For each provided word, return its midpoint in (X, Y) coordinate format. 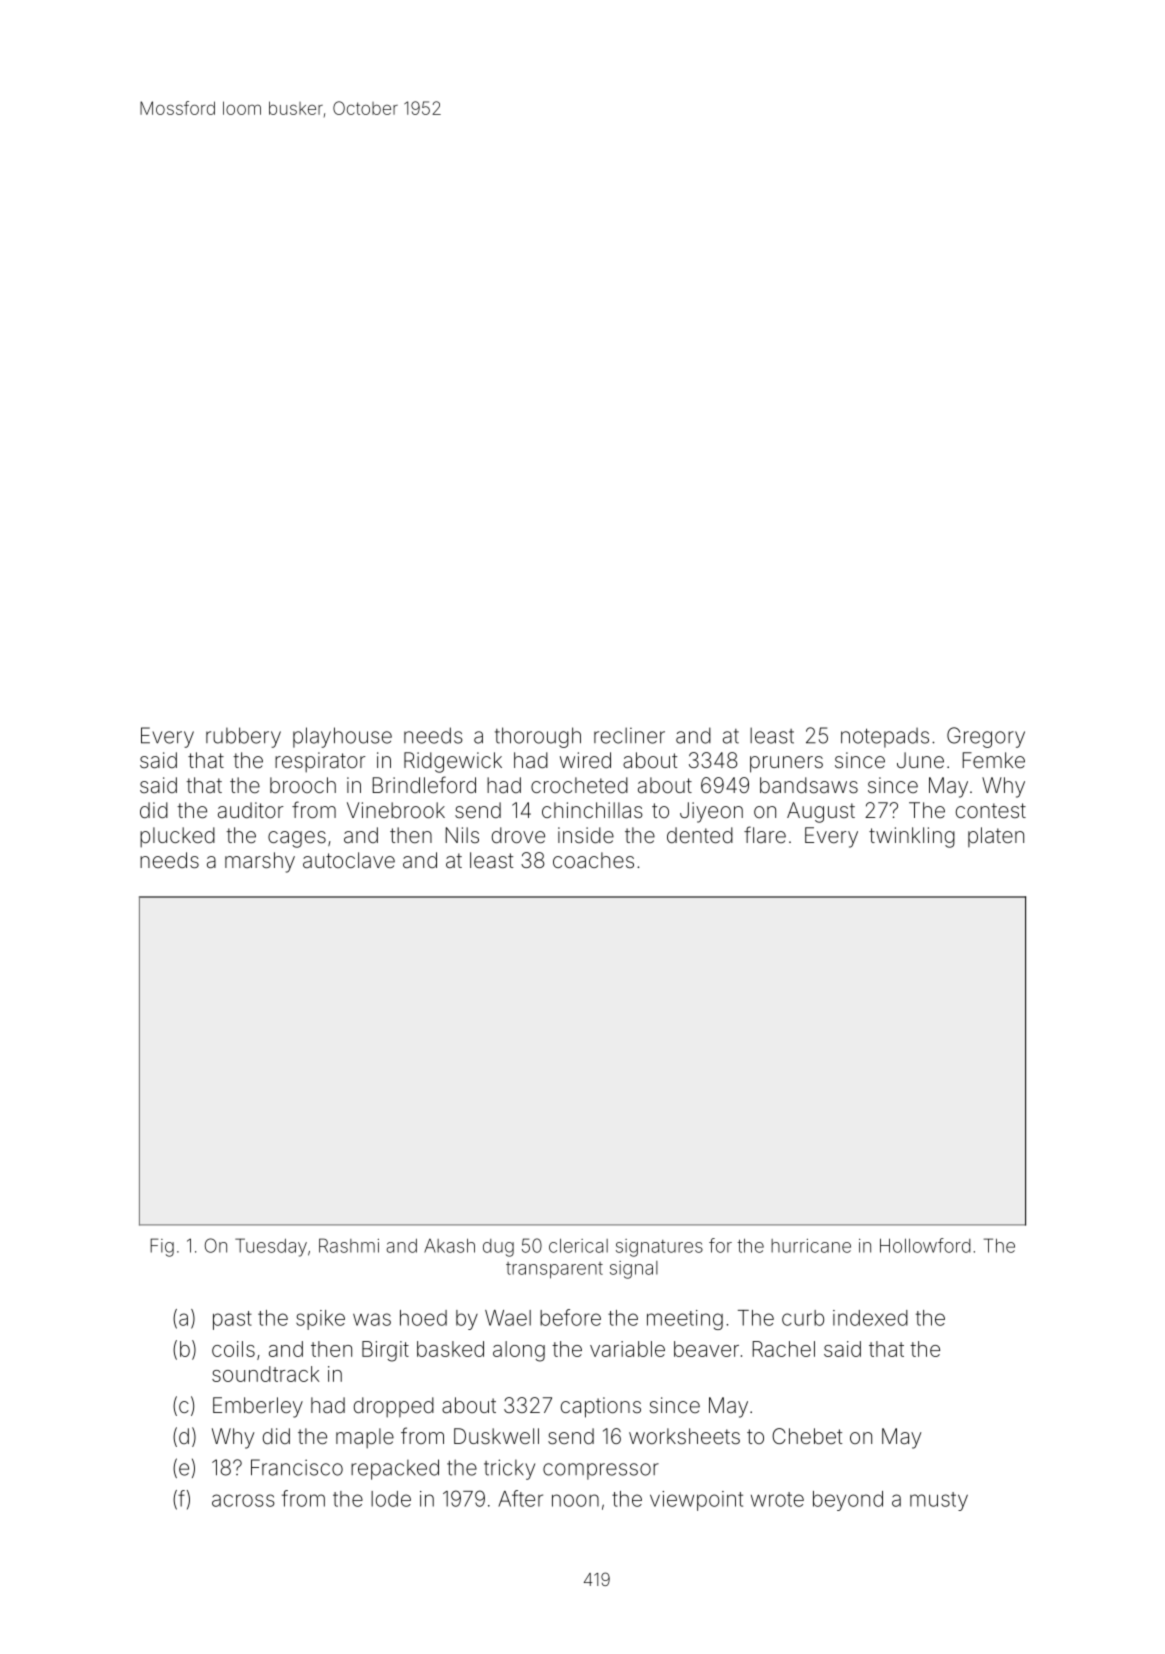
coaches (593, 860)
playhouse (342, 737)
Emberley (258, 1407)
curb (803, 1318)
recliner (629, 735)
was (372, 1319)
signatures (659, 1248)
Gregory (986, 737)
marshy (260, 862)
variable (627, 1349)
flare (765, 834)
